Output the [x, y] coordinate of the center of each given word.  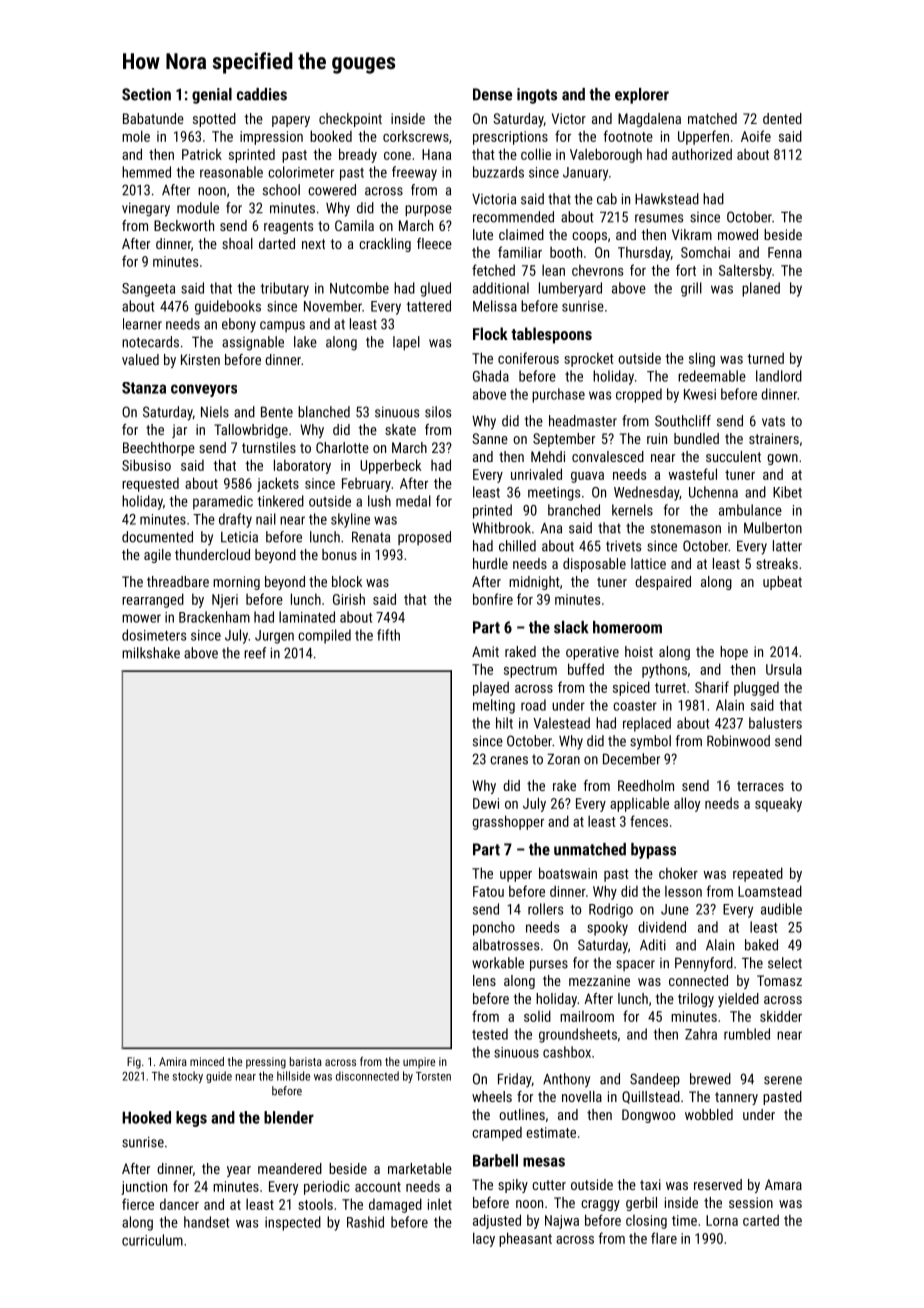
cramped [497, 1134]
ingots [537, 96]
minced [207, 1061]
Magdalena [649, 120]
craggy [600, 1205]
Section [146, 94]
